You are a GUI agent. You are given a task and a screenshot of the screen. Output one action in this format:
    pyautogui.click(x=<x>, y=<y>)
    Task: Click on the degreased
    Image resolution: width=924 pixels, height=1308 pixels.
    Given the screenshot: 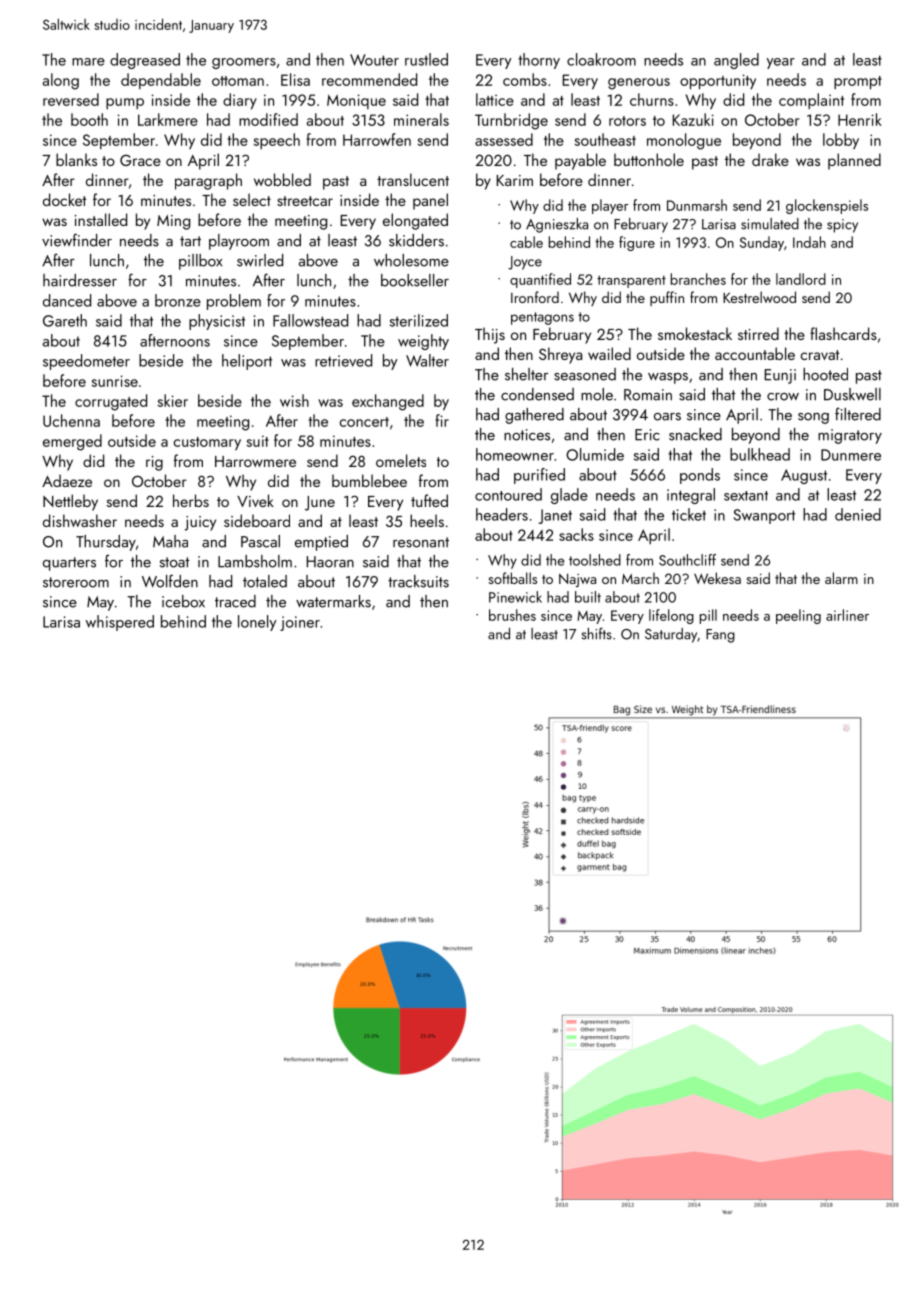 What is the action you would take?
    pyautogui.click(x=145, y=61)
